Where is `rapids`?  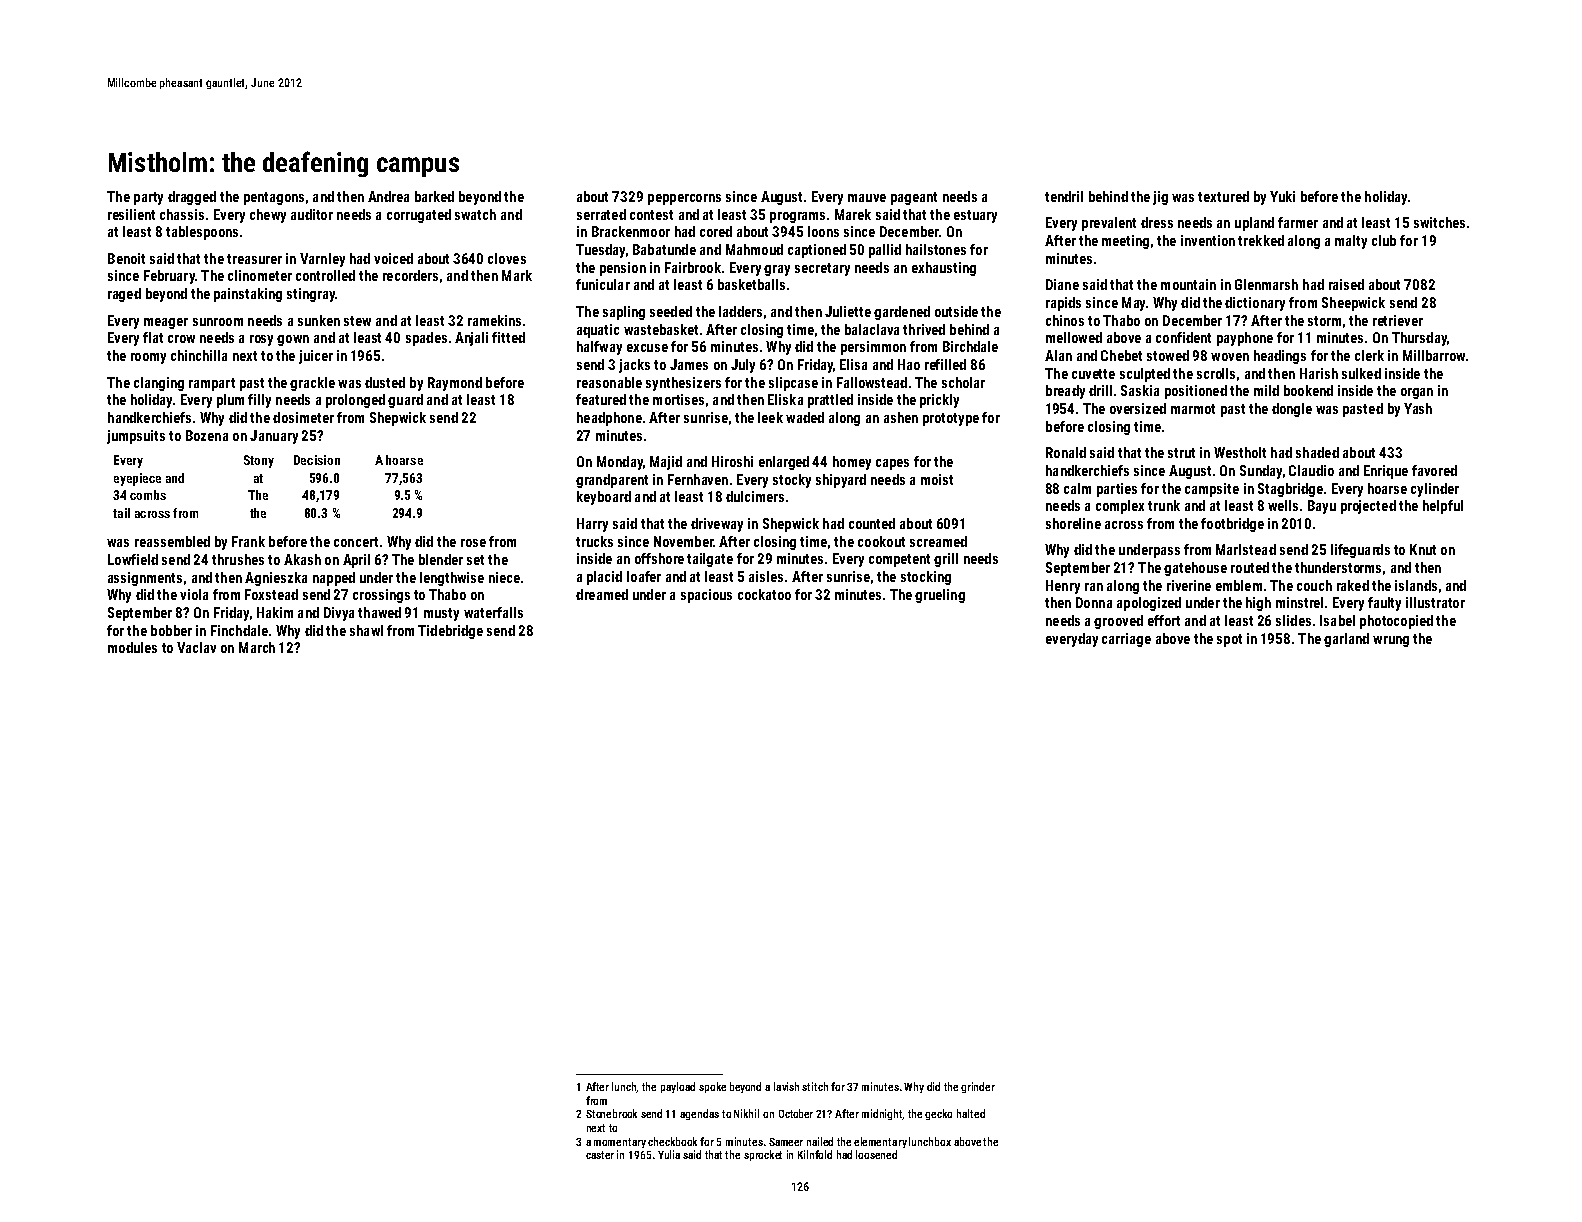
rapids is located at coordinates (1063, 304).
